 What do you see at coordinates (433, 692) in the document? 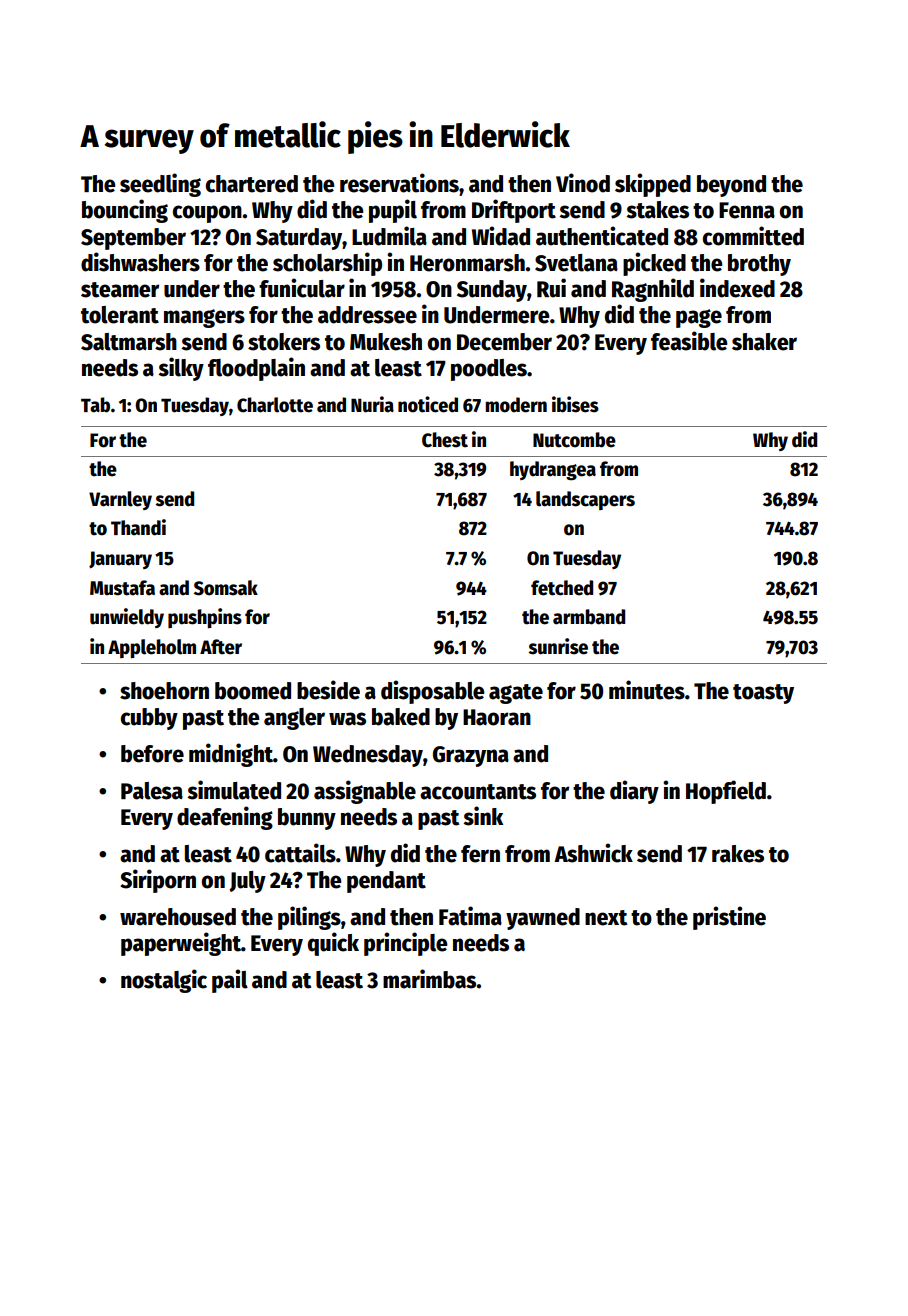
I see `disposable` at bounding box center [433, 692].
